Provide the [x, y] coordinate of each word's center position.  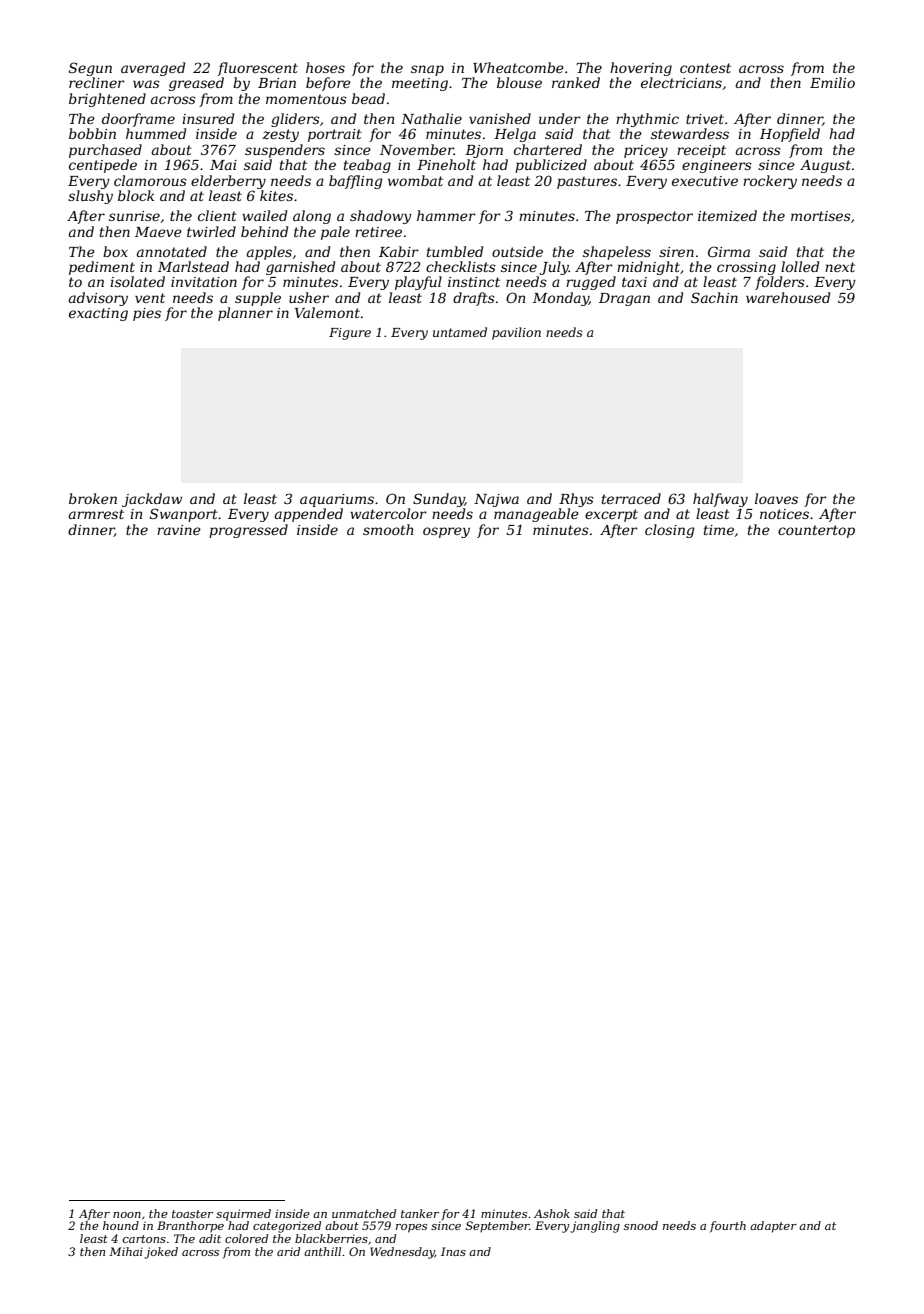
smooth [388, 529]
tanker [420, 1213]
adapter [773, 1227]
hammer [446, 215]
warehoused [788, 297]
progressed [248, 531]
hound [121, 1225]
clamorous [150, 180]
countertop [816, 531]
